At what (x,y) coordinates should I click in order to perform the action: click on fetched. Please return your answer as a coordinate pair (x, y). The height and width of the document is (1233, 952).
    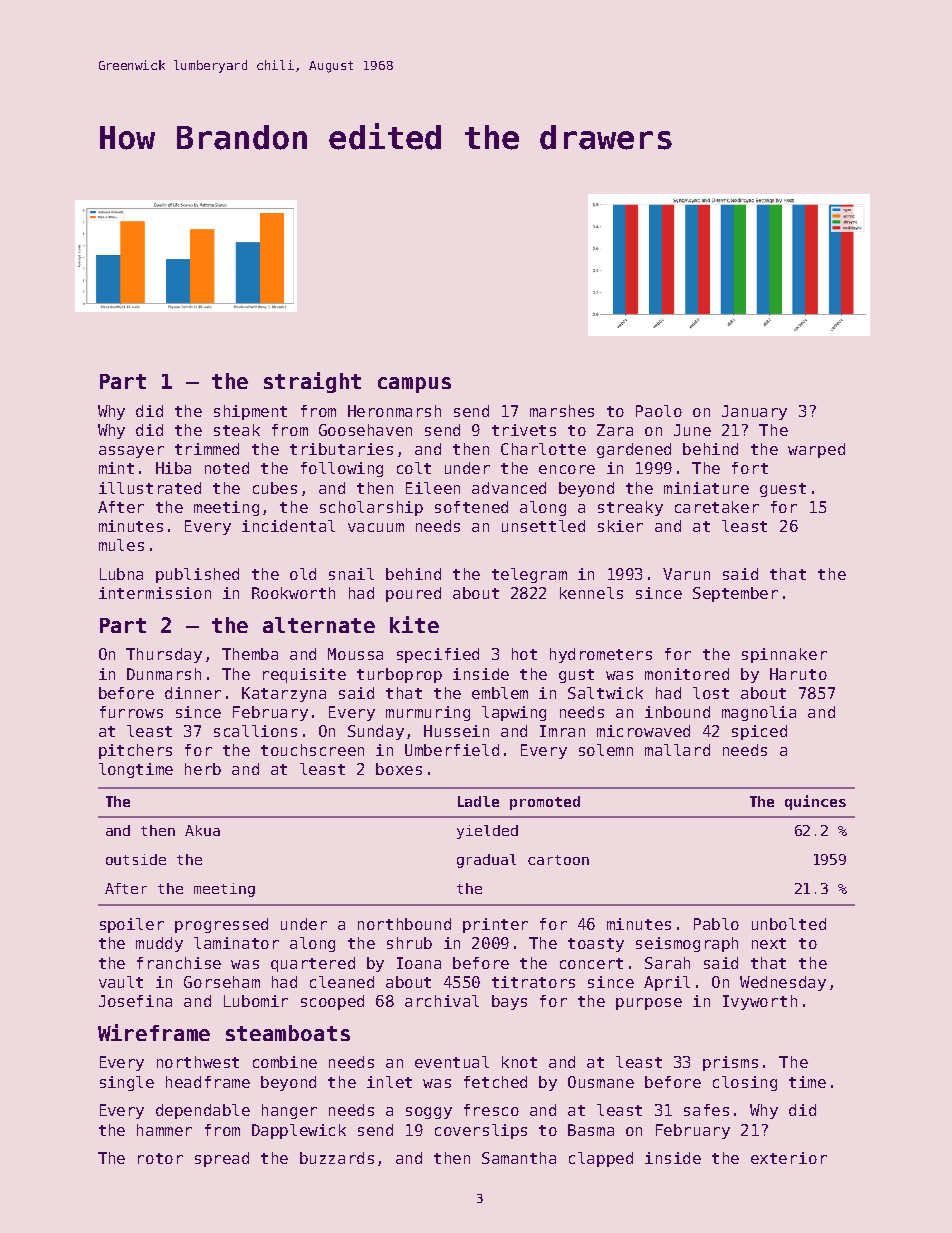
    Looking at the image, I should click on (495, 1082).
